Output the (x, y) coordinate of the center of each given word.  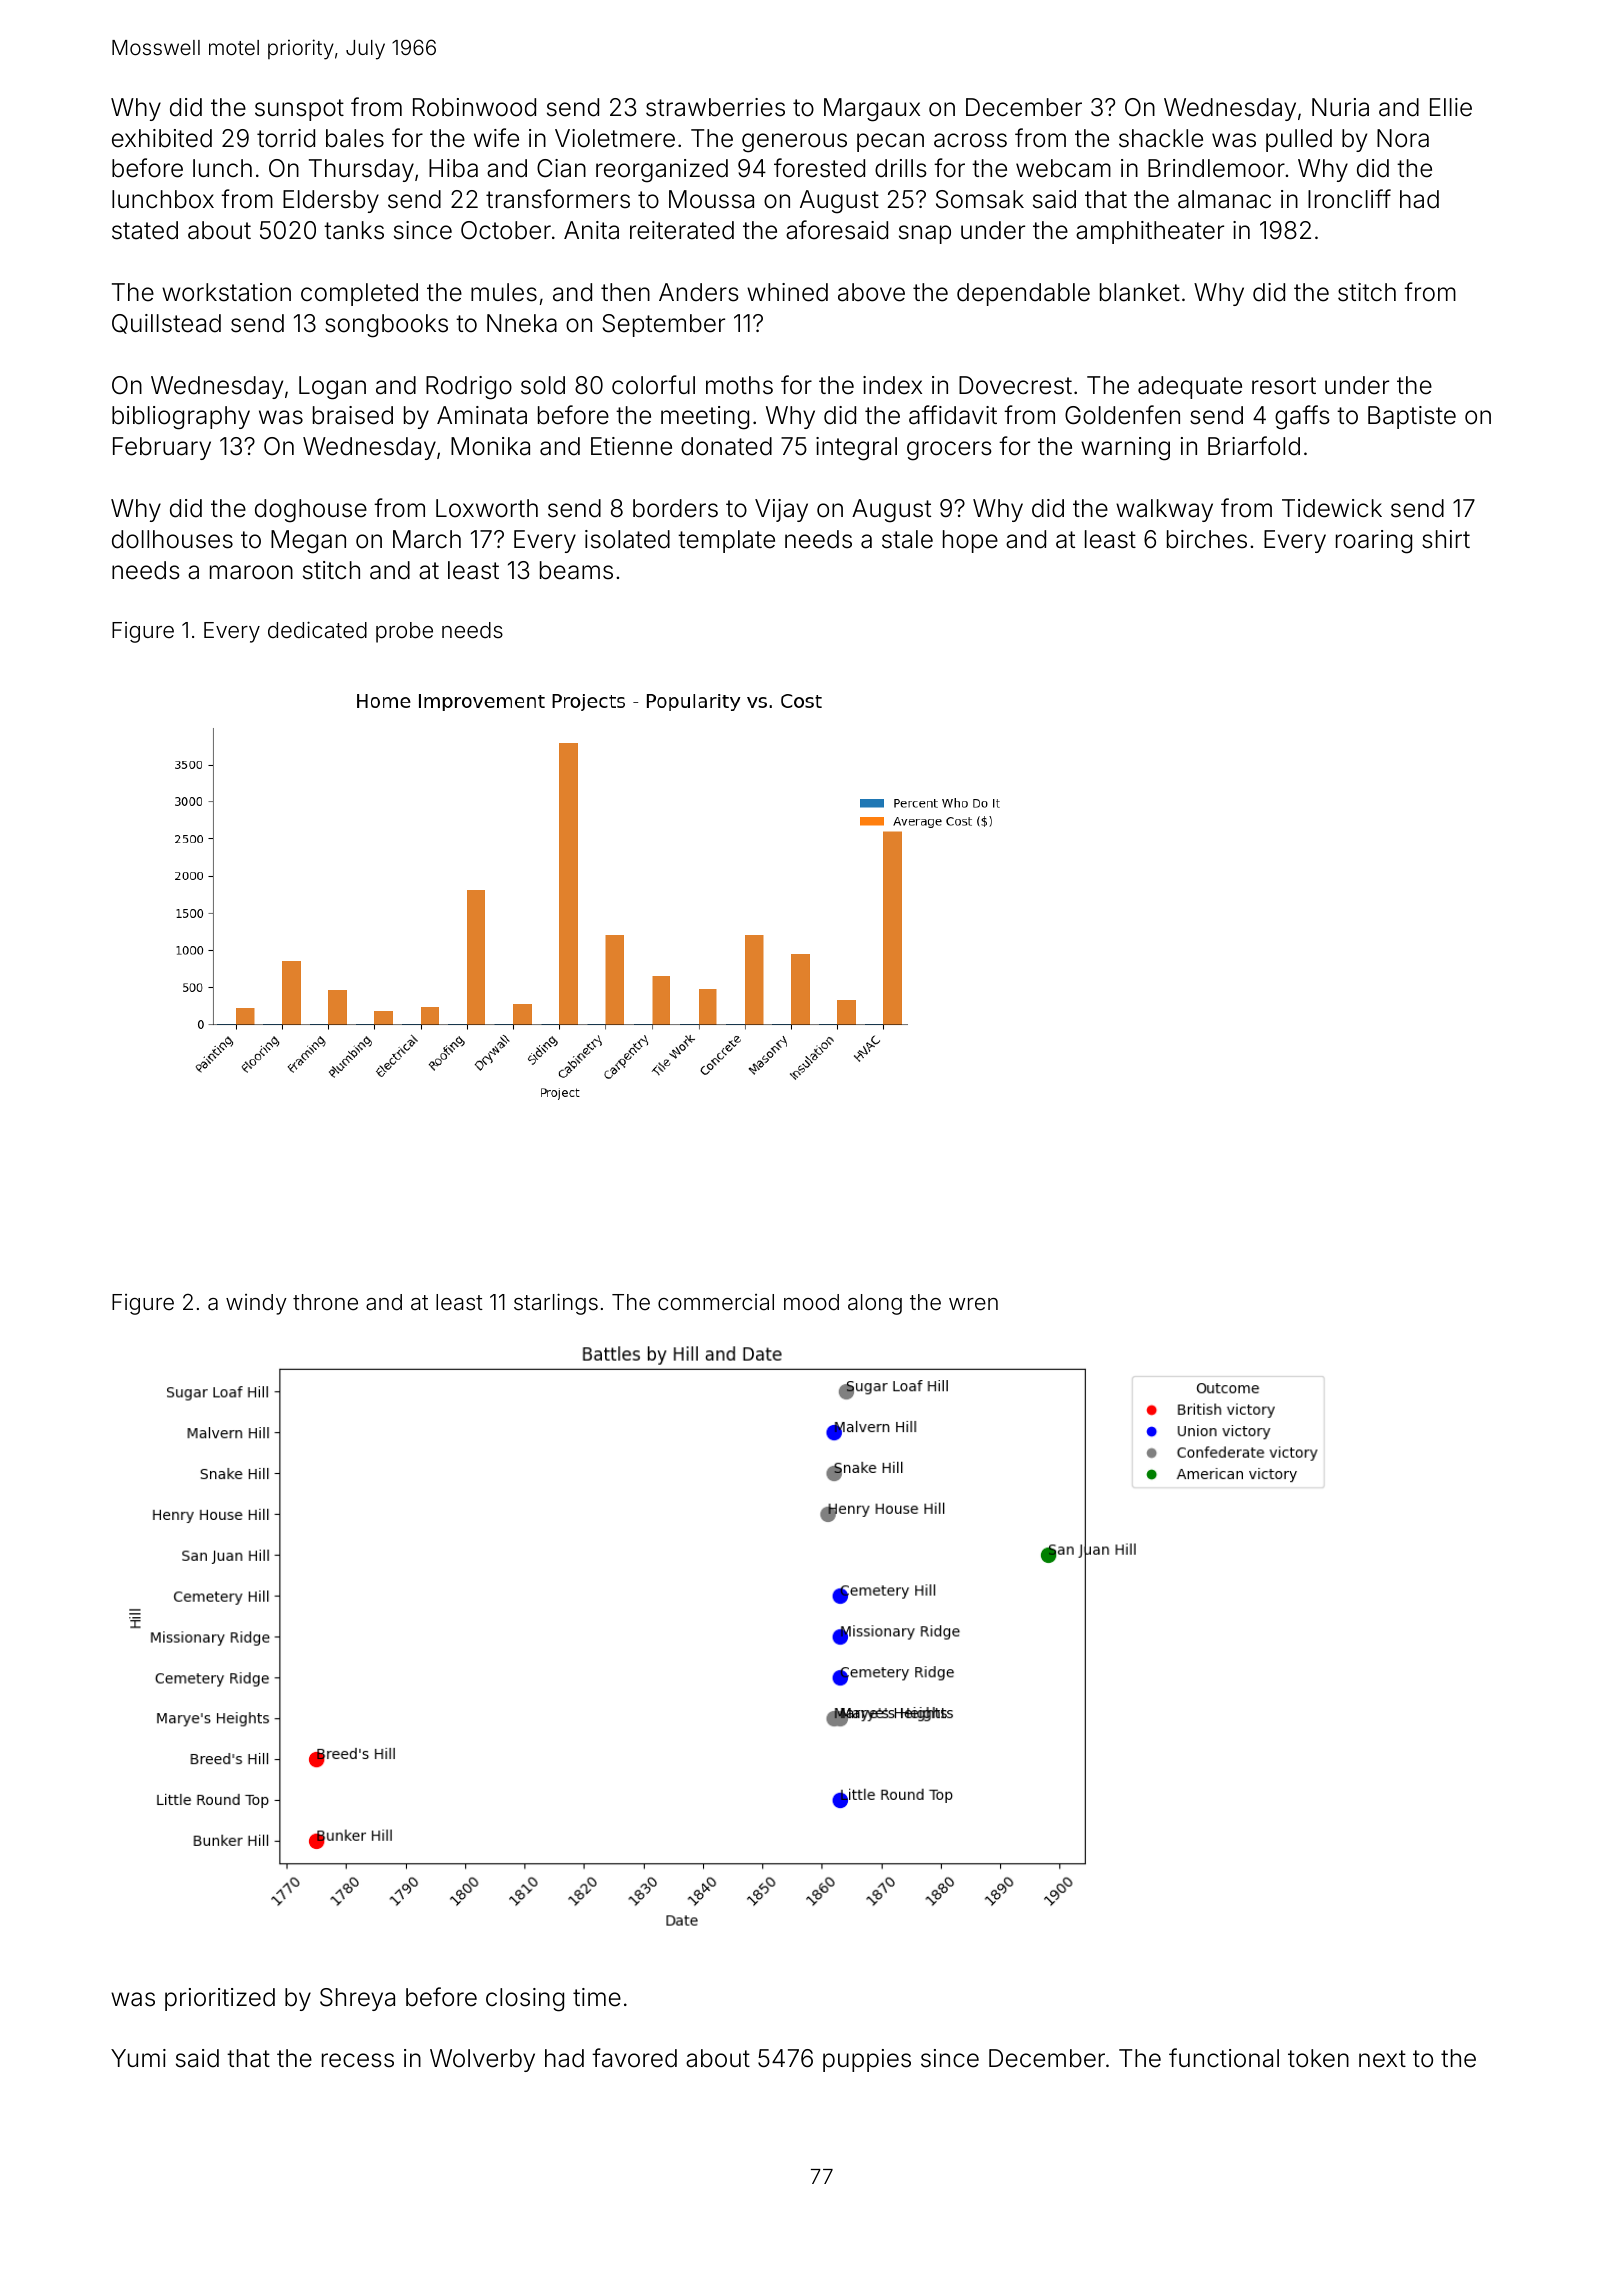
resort (1284, 386)
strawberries (715, 107)
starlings (556, 1304)
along (875, 1304)
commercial (716, 1302)
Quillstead (166, 324)
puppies (867, 2060)
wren (973, 1304)
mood (811, 1302)
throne (325, 1302)
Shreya (357, 1999)
